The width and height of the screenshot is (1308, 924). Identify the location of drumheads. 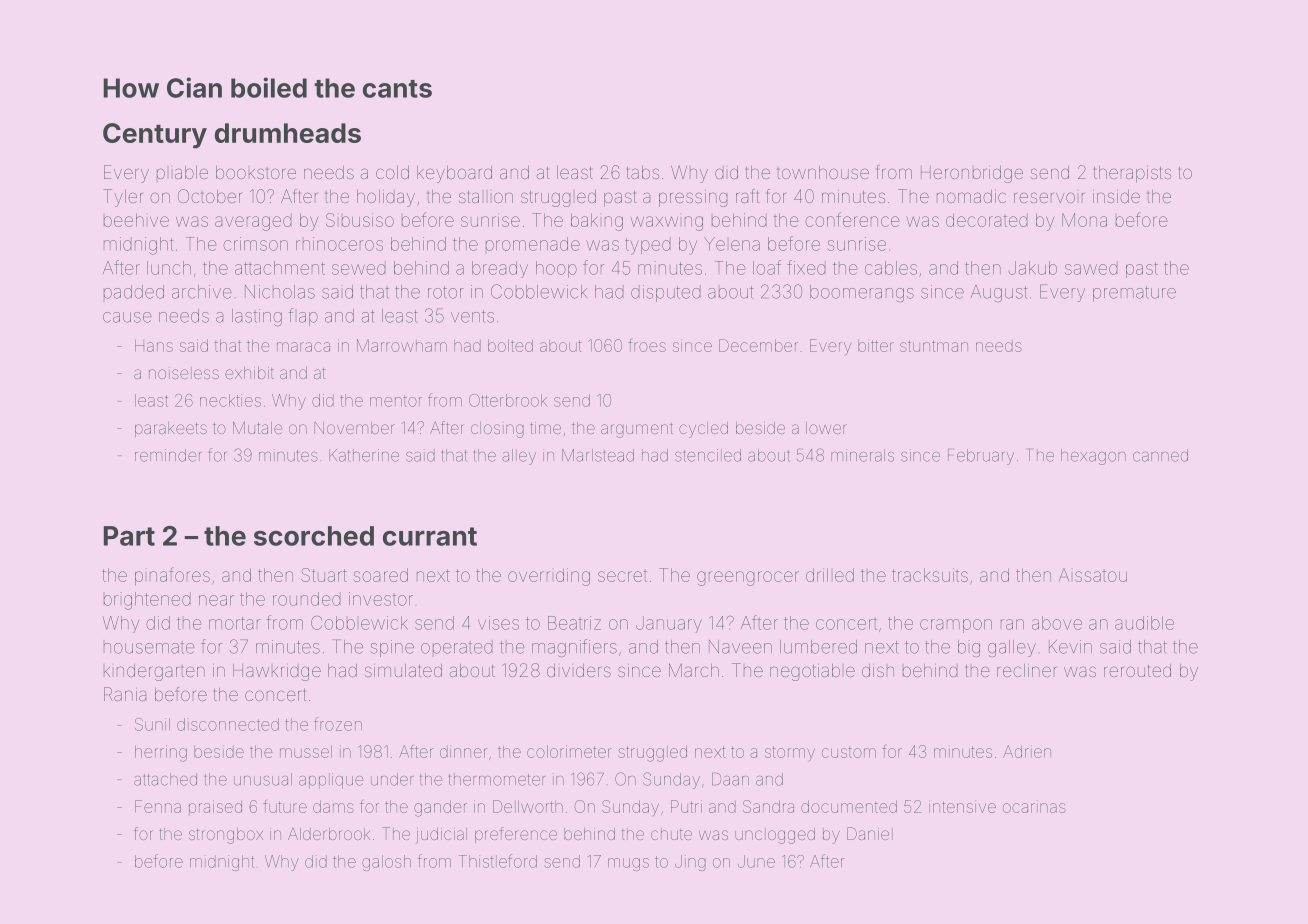
(288, 133).
